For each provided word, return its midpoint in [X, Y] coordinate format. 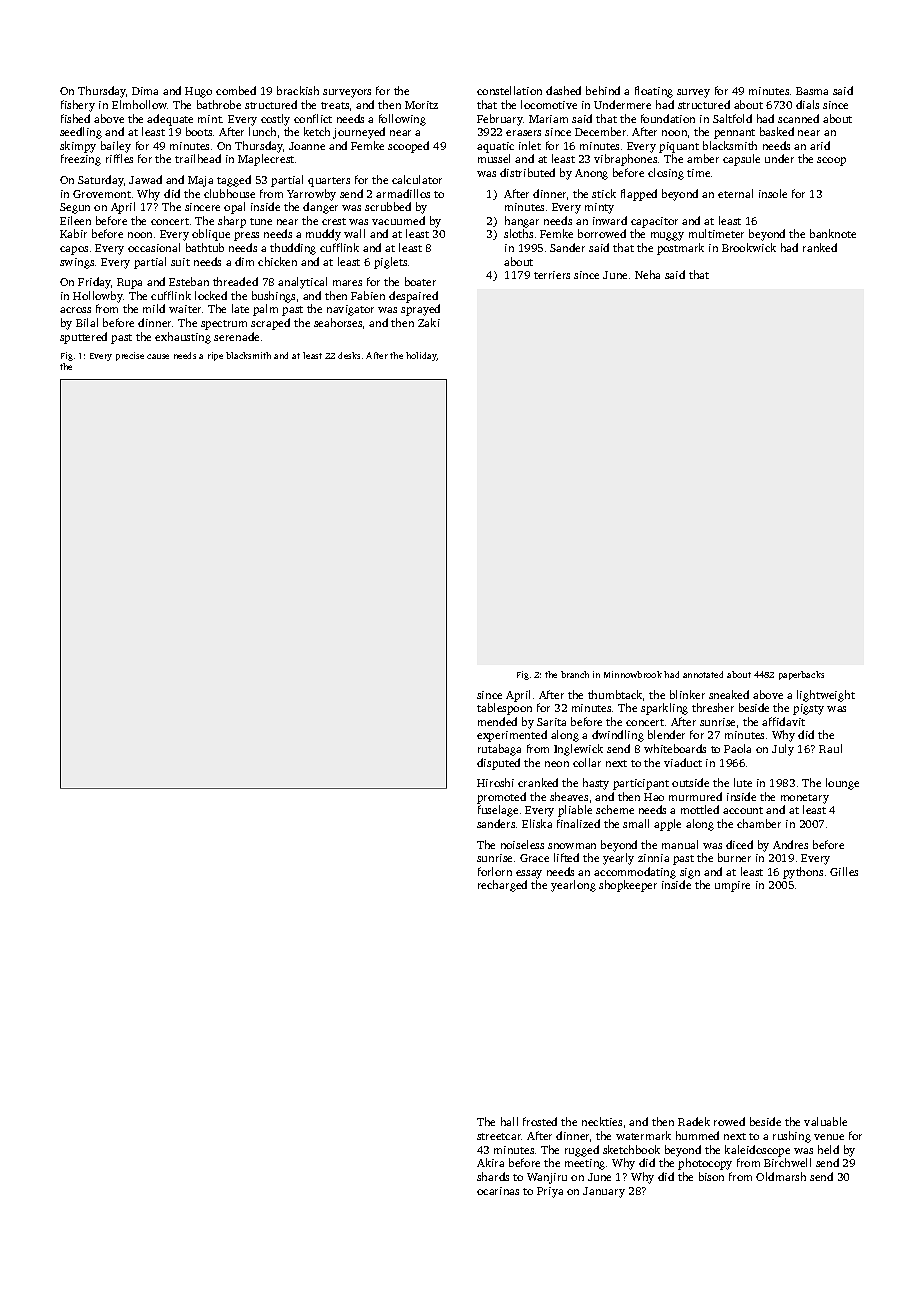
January [604, 1192]
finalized [578, 823]
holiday [421, 356]
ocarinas [498, 1191]
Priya [550, 1192]
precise [130, 356]
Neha [647, 274]
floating [654, 92]
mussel [494, 158]
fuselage [498, 811]
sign [690, 873]
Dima [145, 91]
